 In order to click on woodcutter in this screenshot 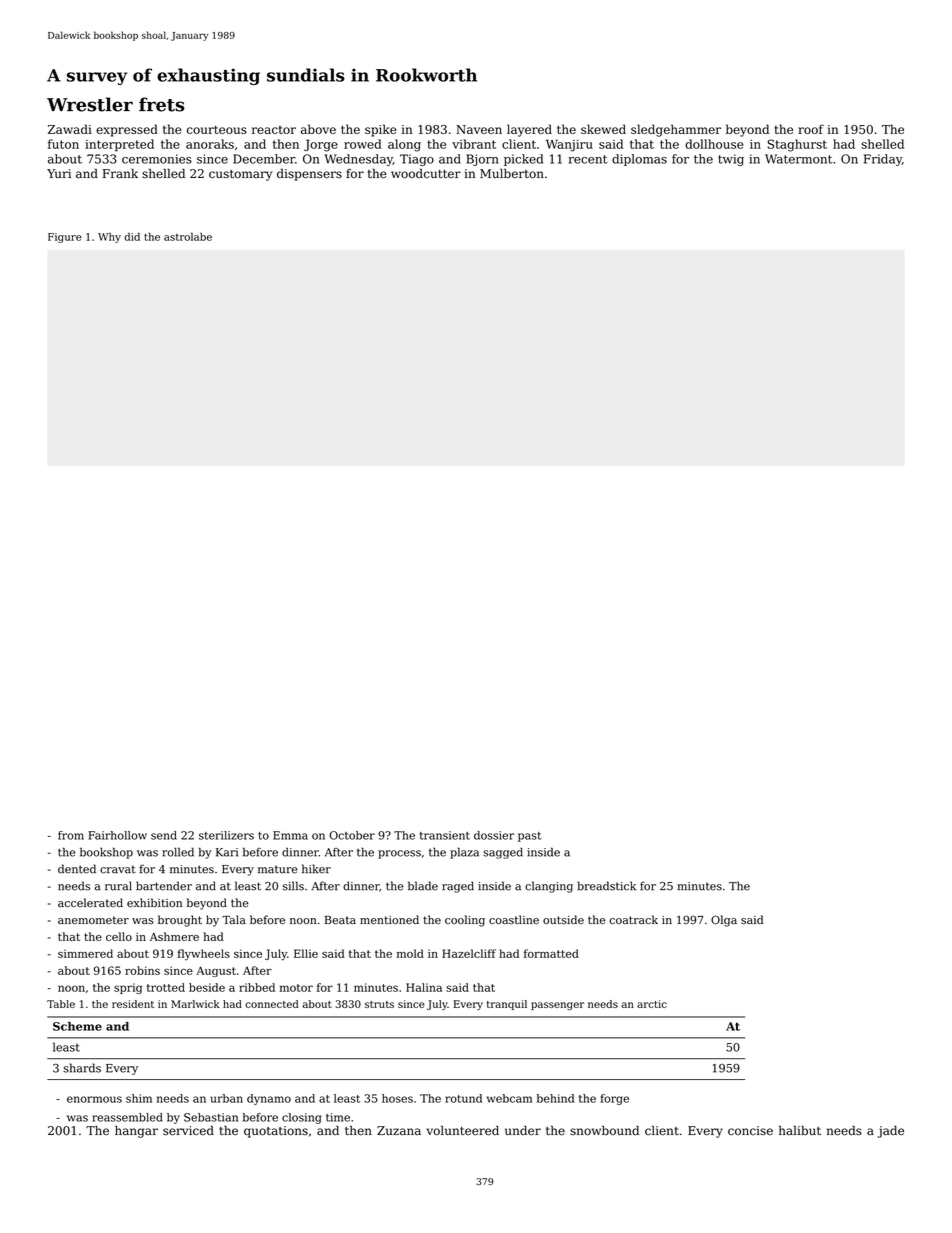, I will do `click(426, 173)`.
